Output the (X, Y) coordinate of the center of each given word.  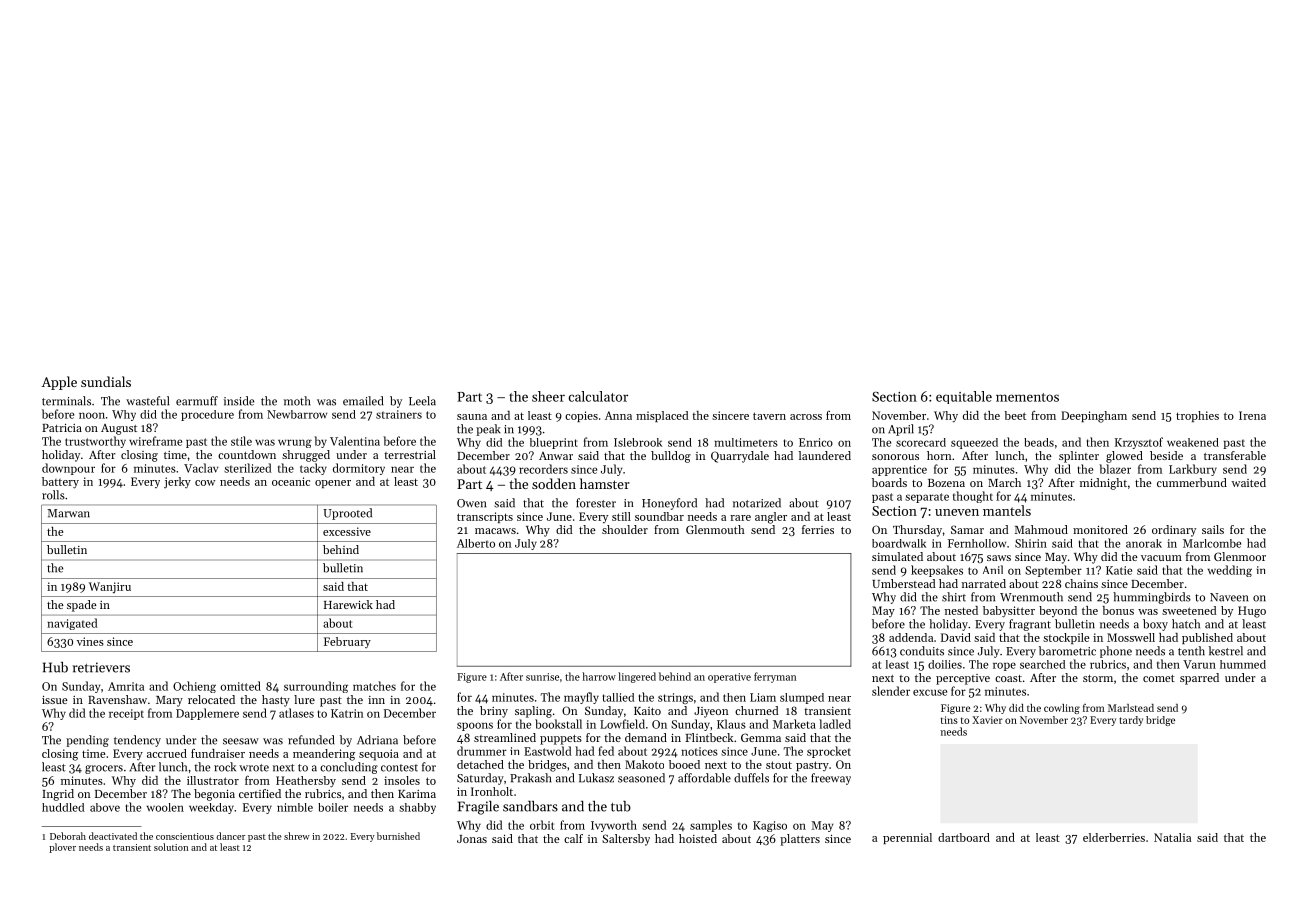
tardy (1131, 721)
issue (55, 700)
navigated (72, 624)
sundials (106, 381)
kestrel (1226, 651)
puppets (561, 740)
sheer (548, 396)
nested (961, 610)
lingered (637, 677)
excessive (347, 531)
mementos (1027, 397)
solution (171, 847)
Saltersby (626, 840)
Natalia (1172, 837)
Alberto (476, 543)
